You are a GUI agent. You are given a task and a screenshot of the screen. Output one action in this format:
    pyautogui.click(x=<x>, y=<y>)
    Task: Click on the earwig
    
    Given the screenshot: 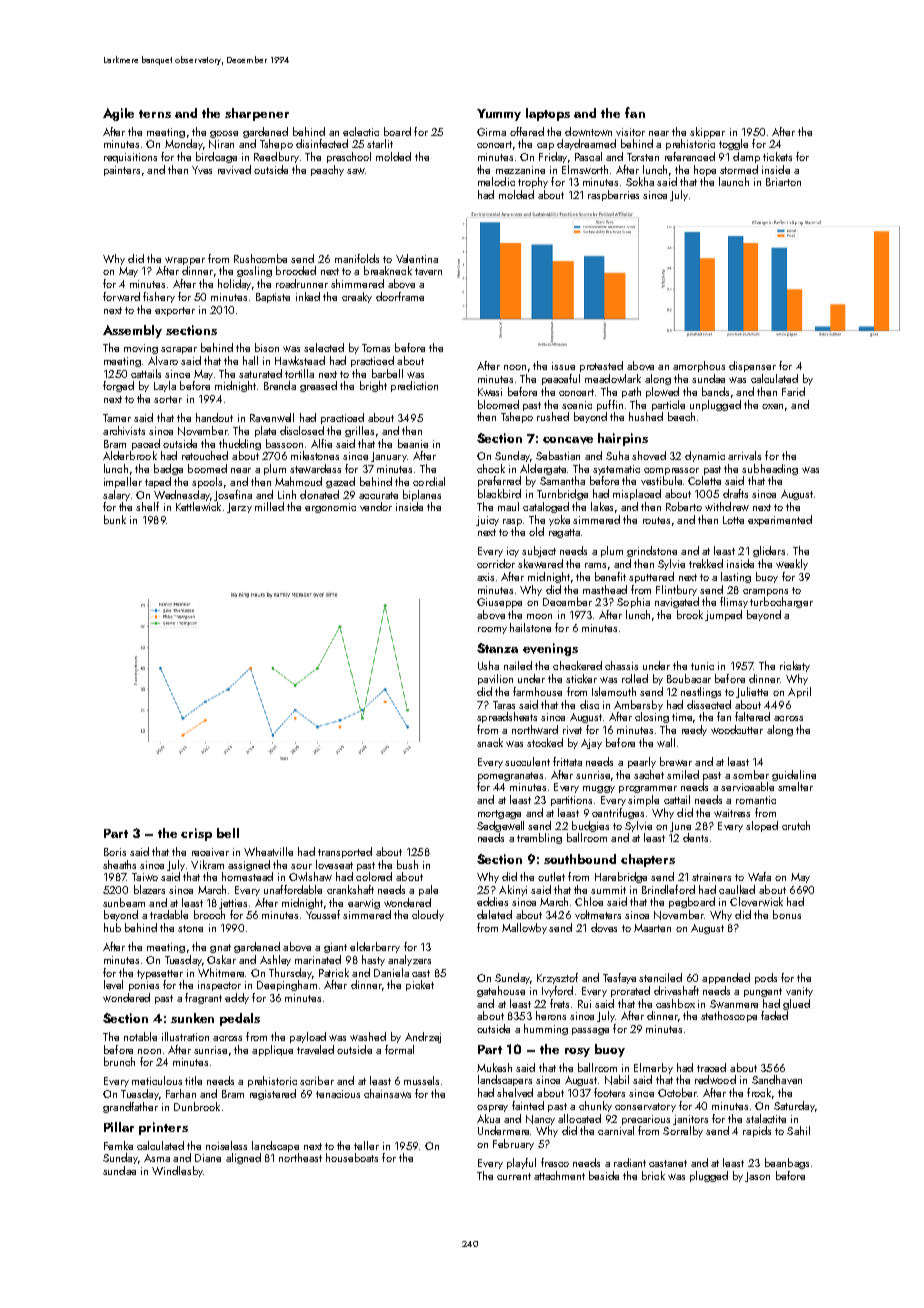 What is the action you would take?
    pyautogui.click(x=364, y=904)
